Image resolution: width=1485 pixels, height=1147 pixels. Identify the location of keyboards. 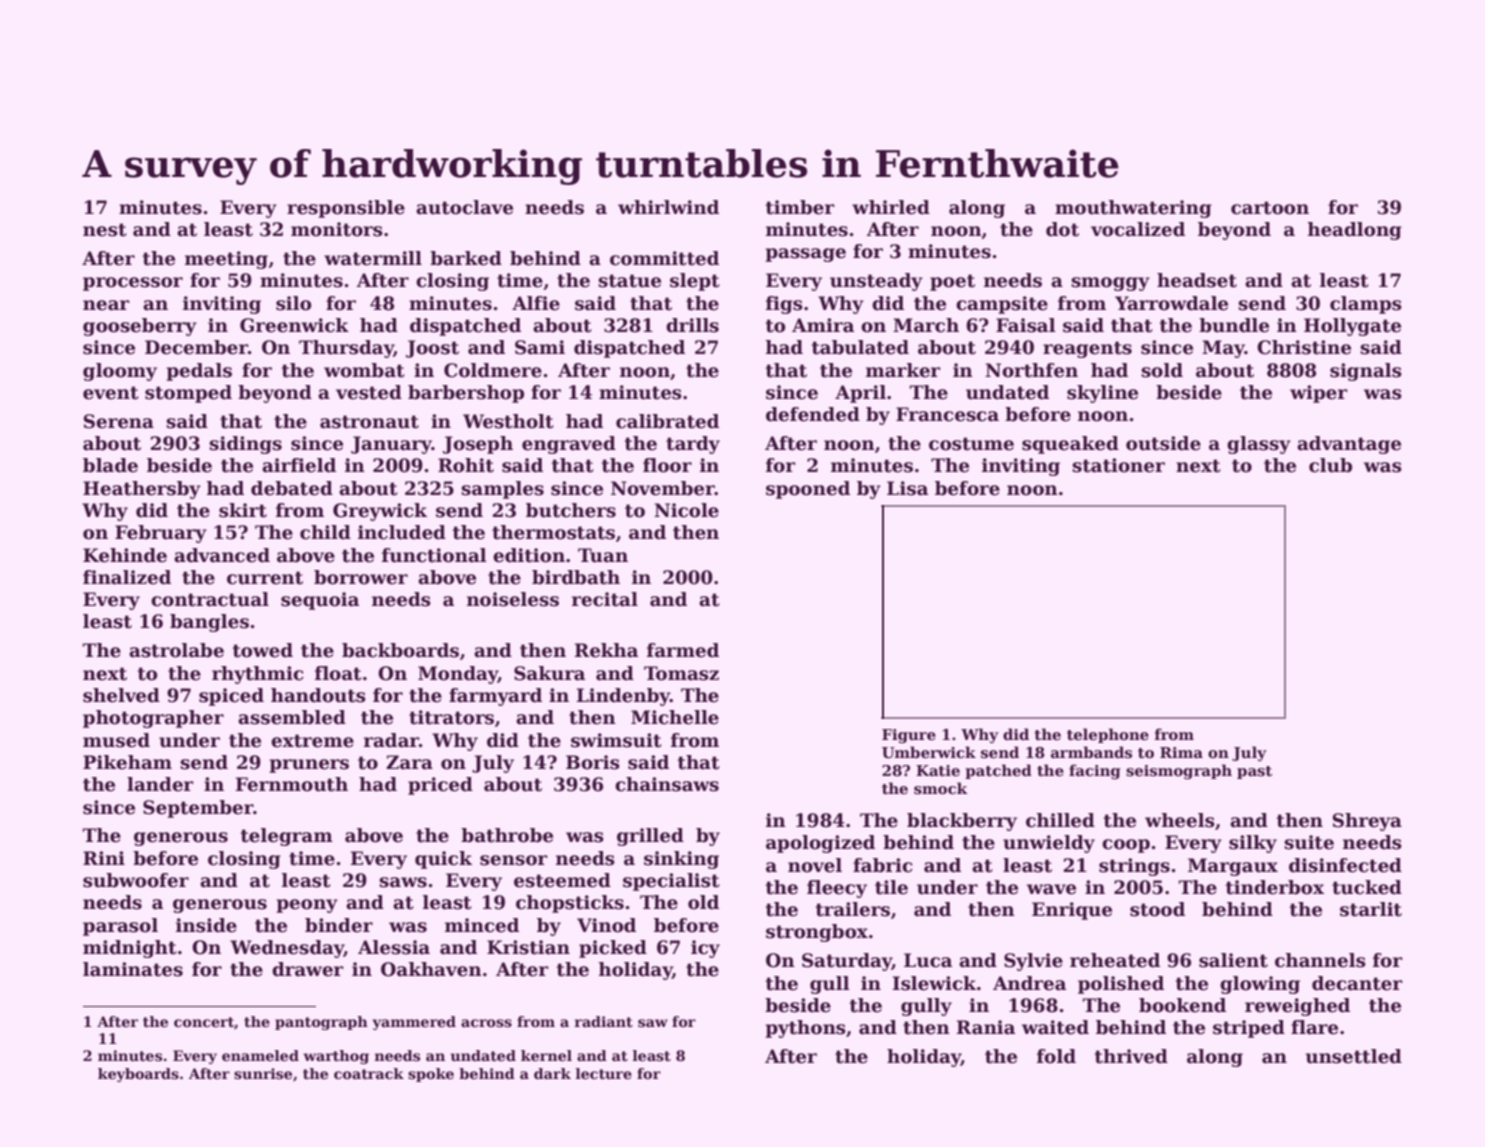
(138, 1075).
